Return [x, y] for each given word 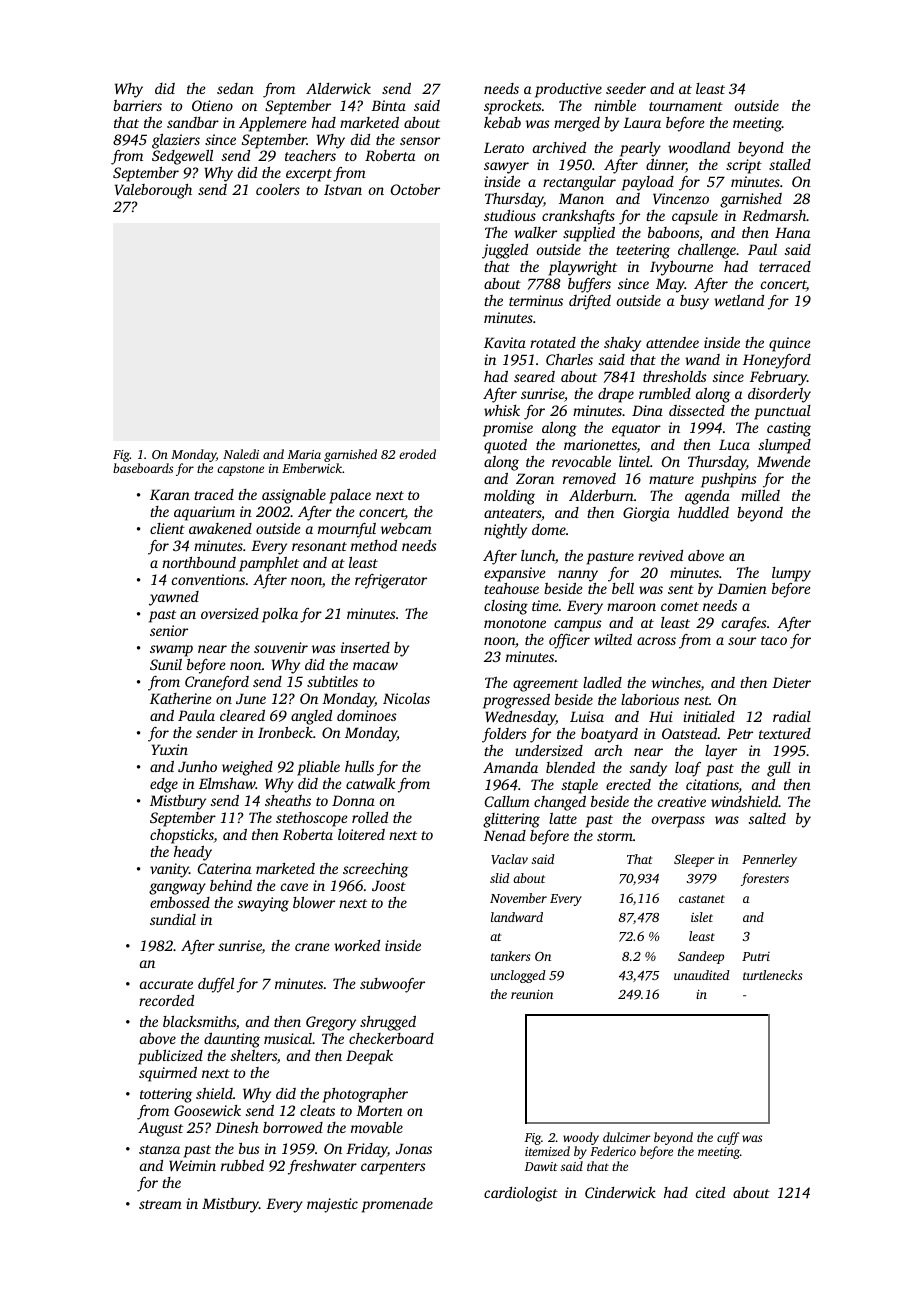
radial [792, 716]
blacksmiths [199, 1021]
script [744, 166]
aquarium [204, 513]
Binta [388, 105]
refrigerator [391, 581]
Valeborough [153, 191]
